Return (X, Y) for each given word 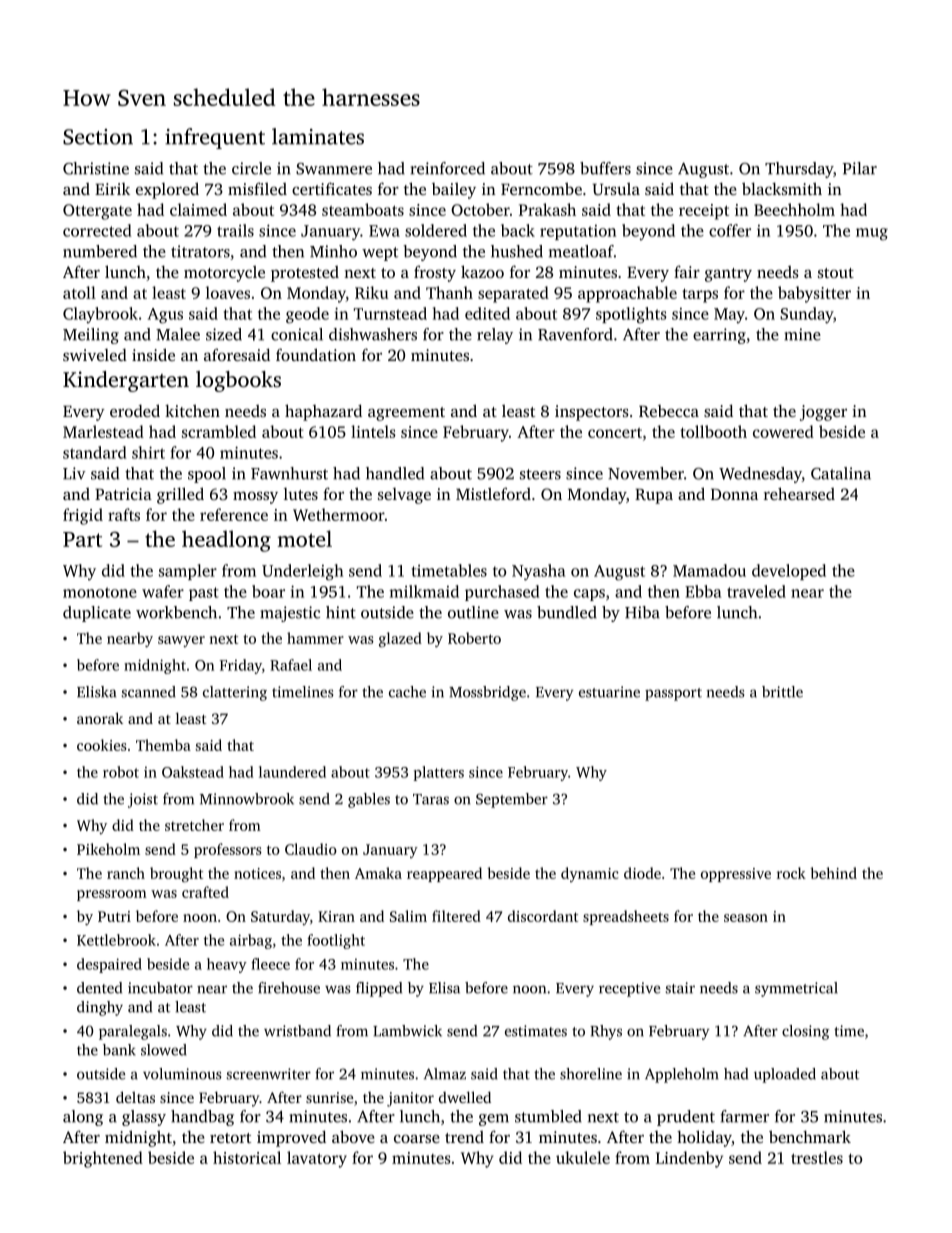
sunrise (329, 1097)
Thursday (799, 170)
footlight (336, 941)
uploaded (785, 1075)
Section (98, 137)
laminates (318, 136)
